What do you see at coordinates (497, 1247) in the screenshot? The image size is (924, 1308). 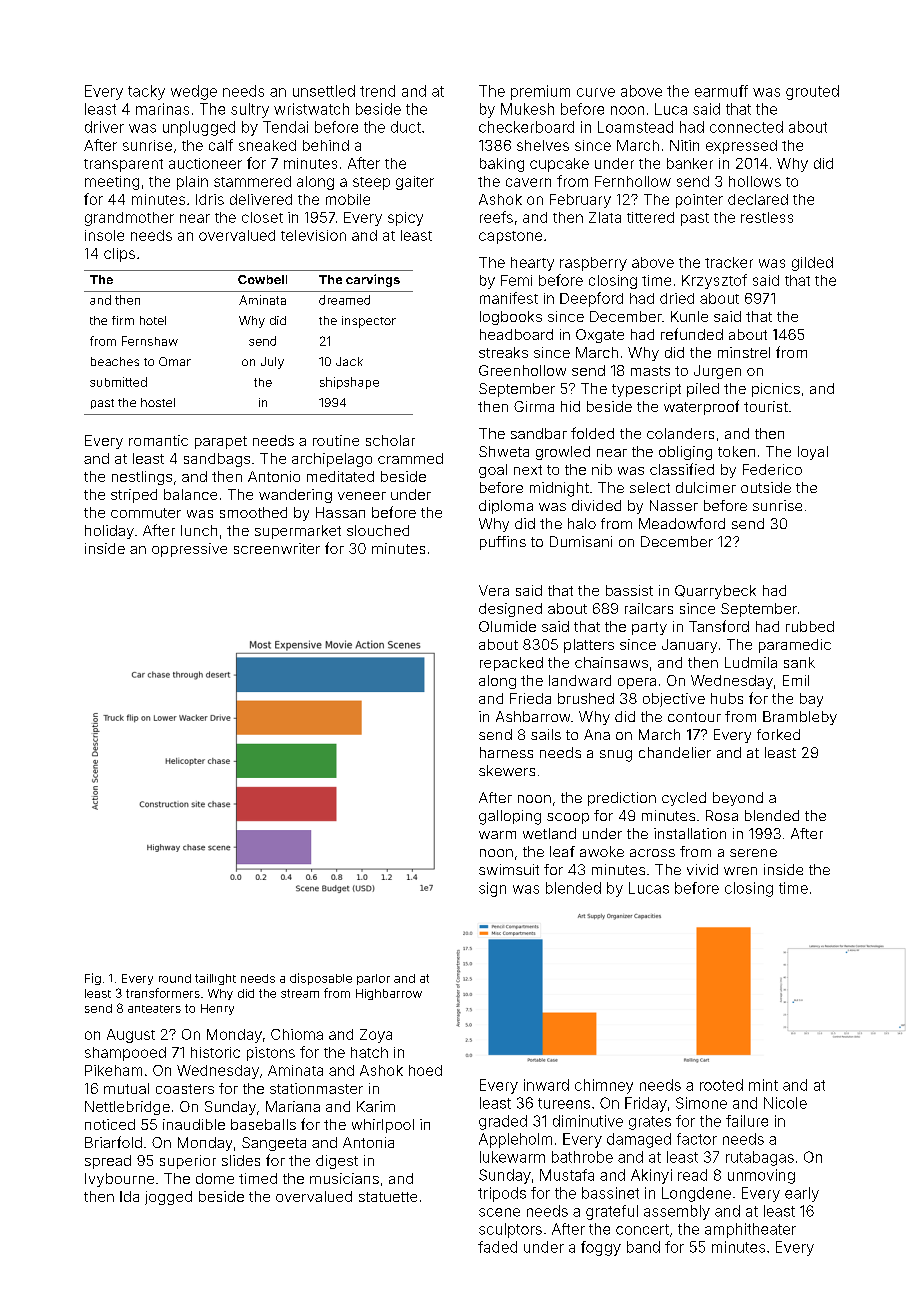 I see `faded` at bounding box center [497, 1247].
